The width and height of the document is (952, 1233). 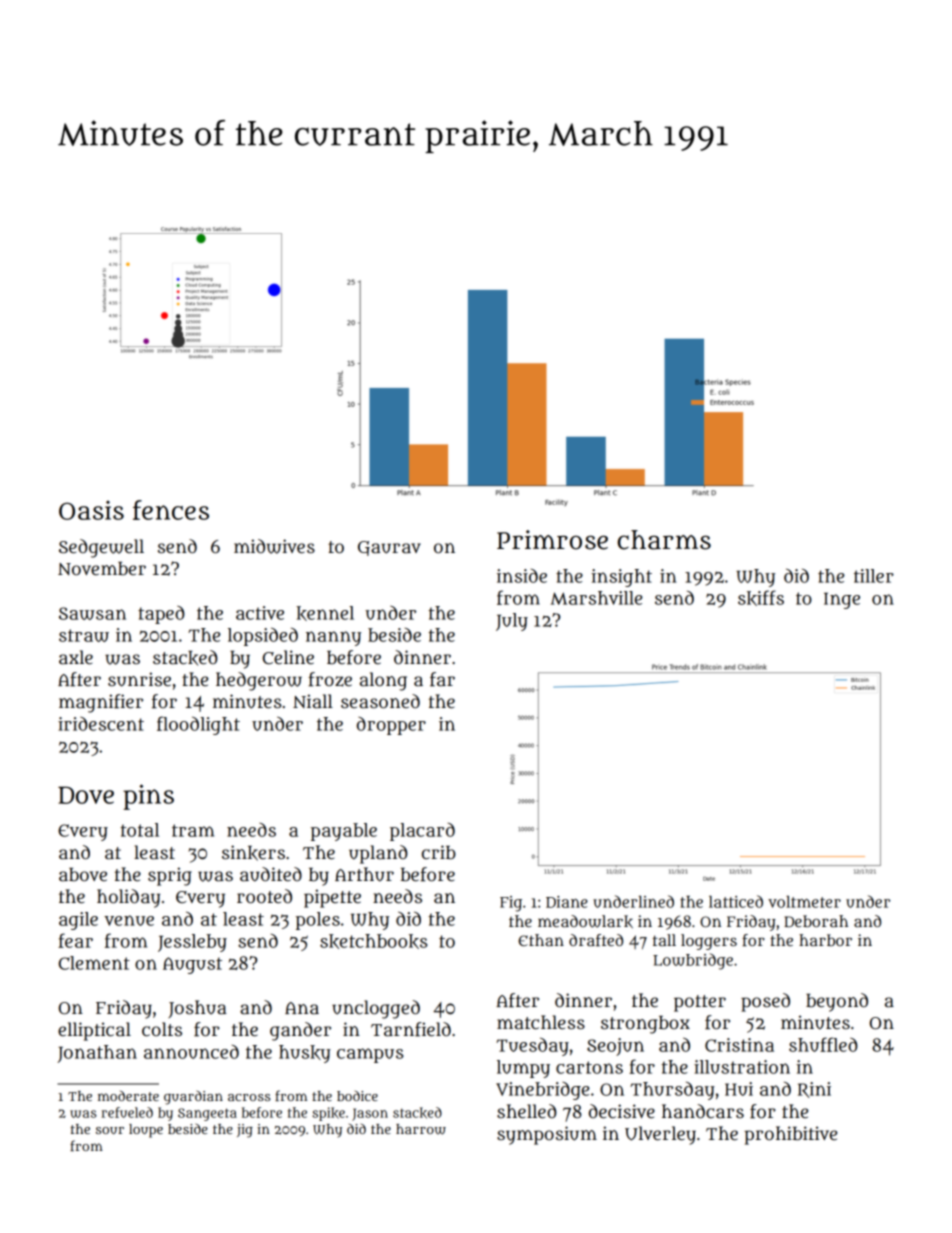 I want to click on kennel, so click(x=325, y=613).
